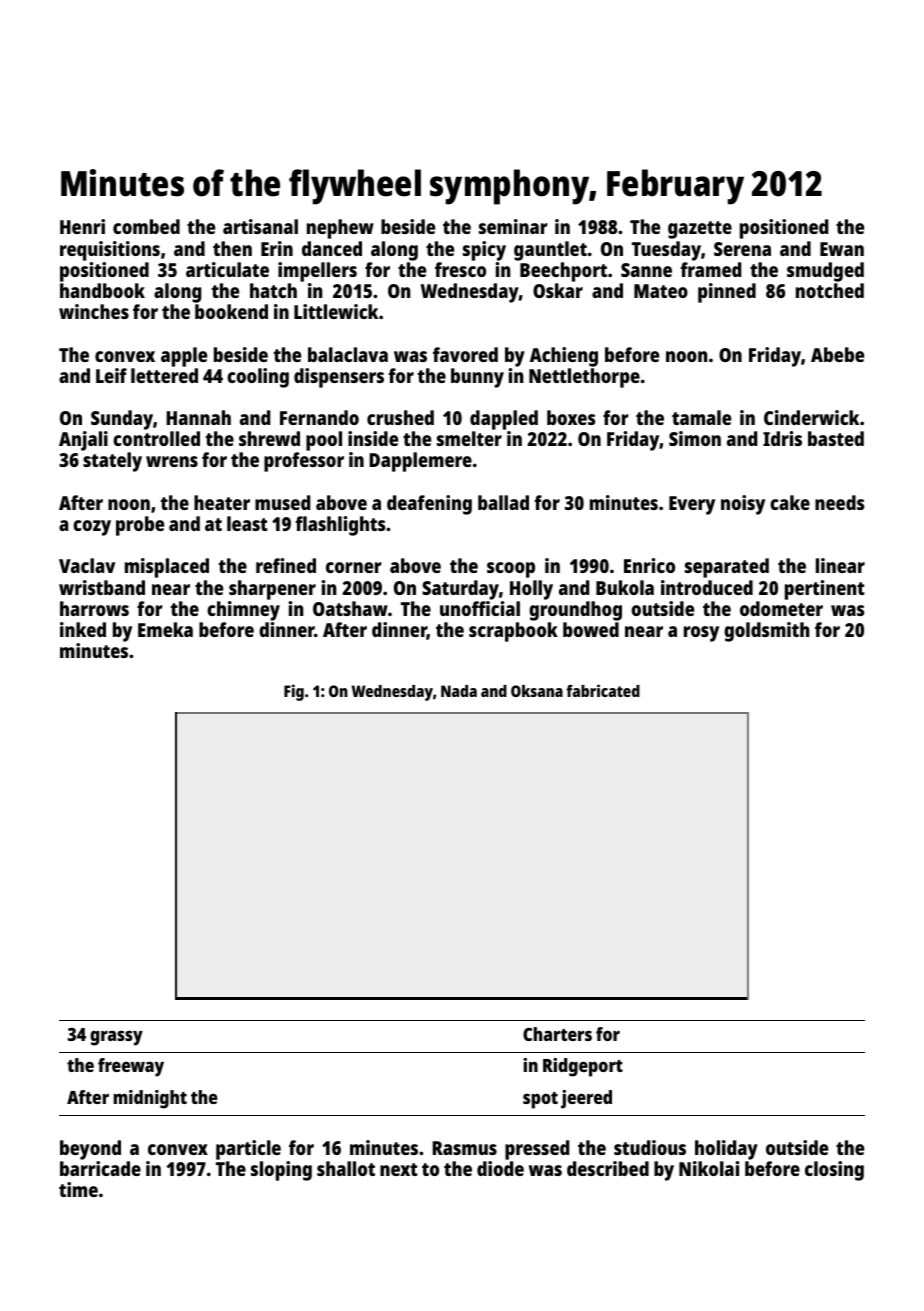 The image size is (924, 1311). I want to click on Leif, so click(111, 375).
